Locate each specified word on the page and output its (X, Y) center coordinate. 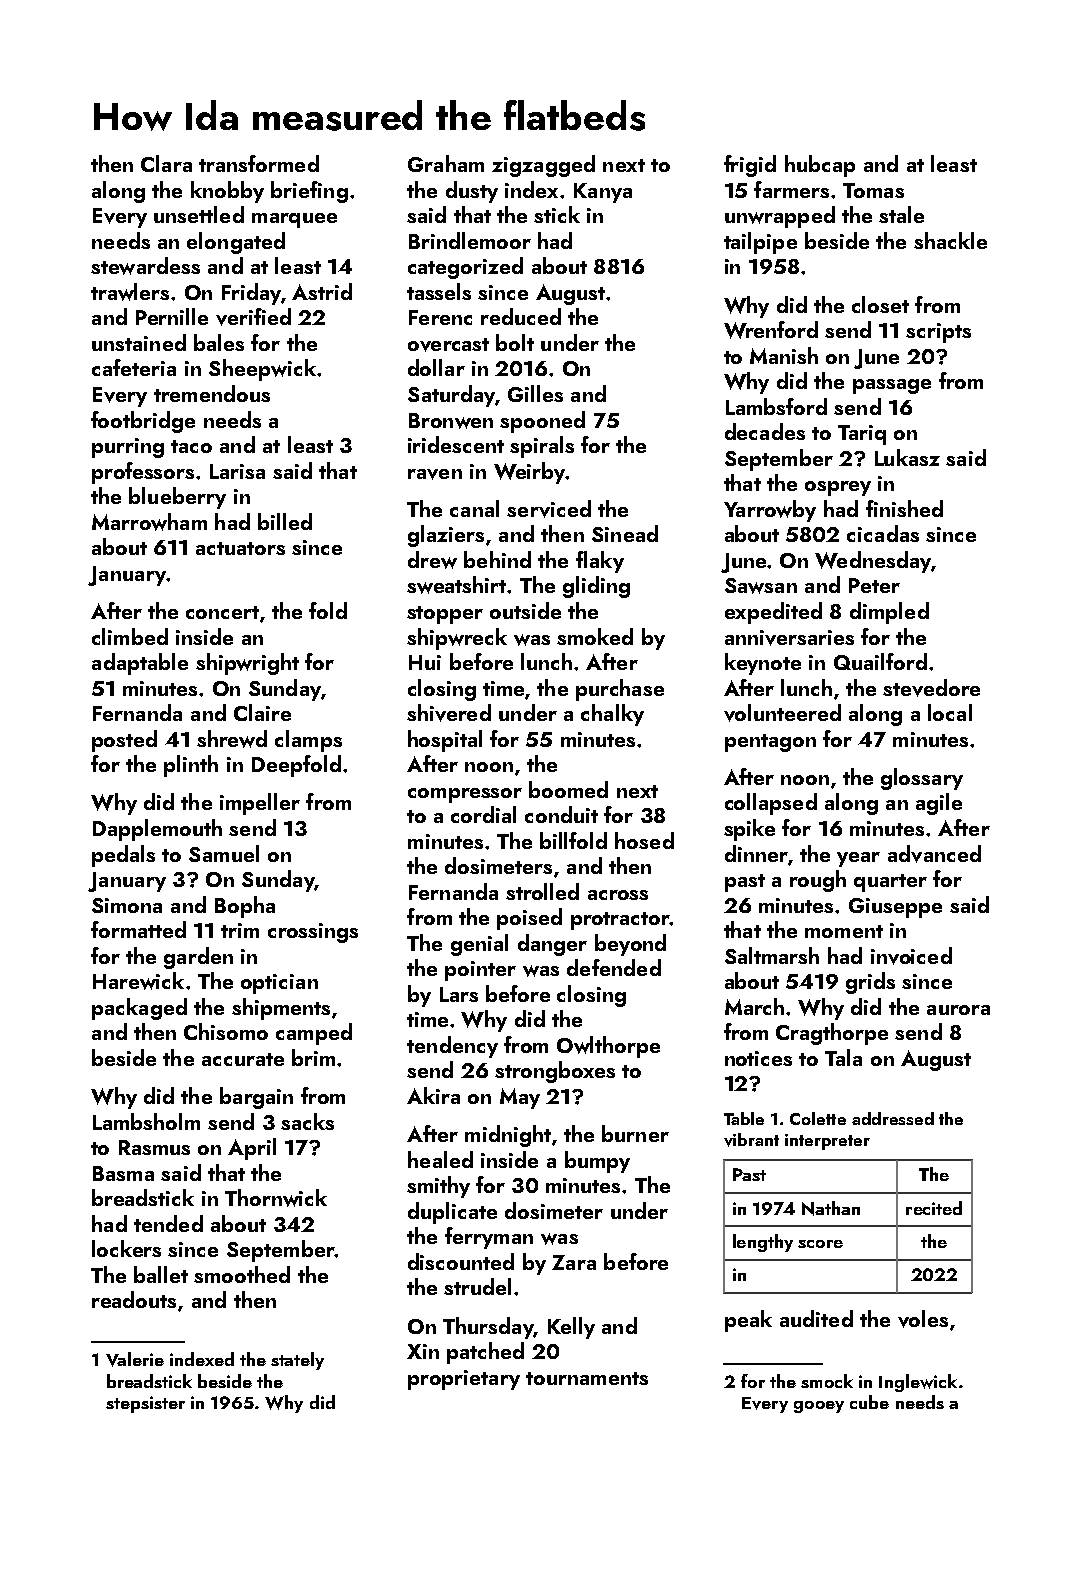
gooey (819, 1407)
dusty (472, 192)
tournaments (587, 1378)
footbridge (143, 422)
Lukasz (907, 457)
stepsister (145, 1404)
